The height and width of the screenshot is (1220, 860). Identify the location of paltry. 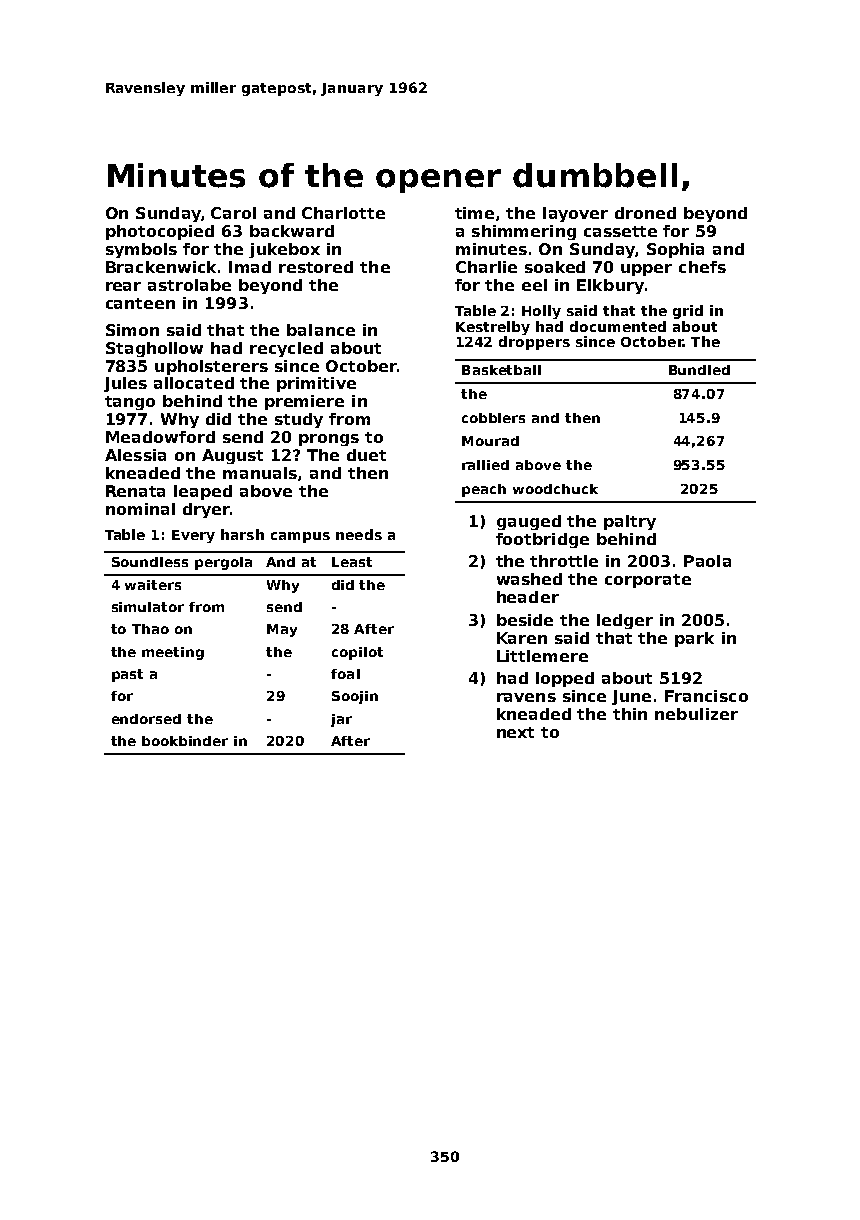
(630, 522).
